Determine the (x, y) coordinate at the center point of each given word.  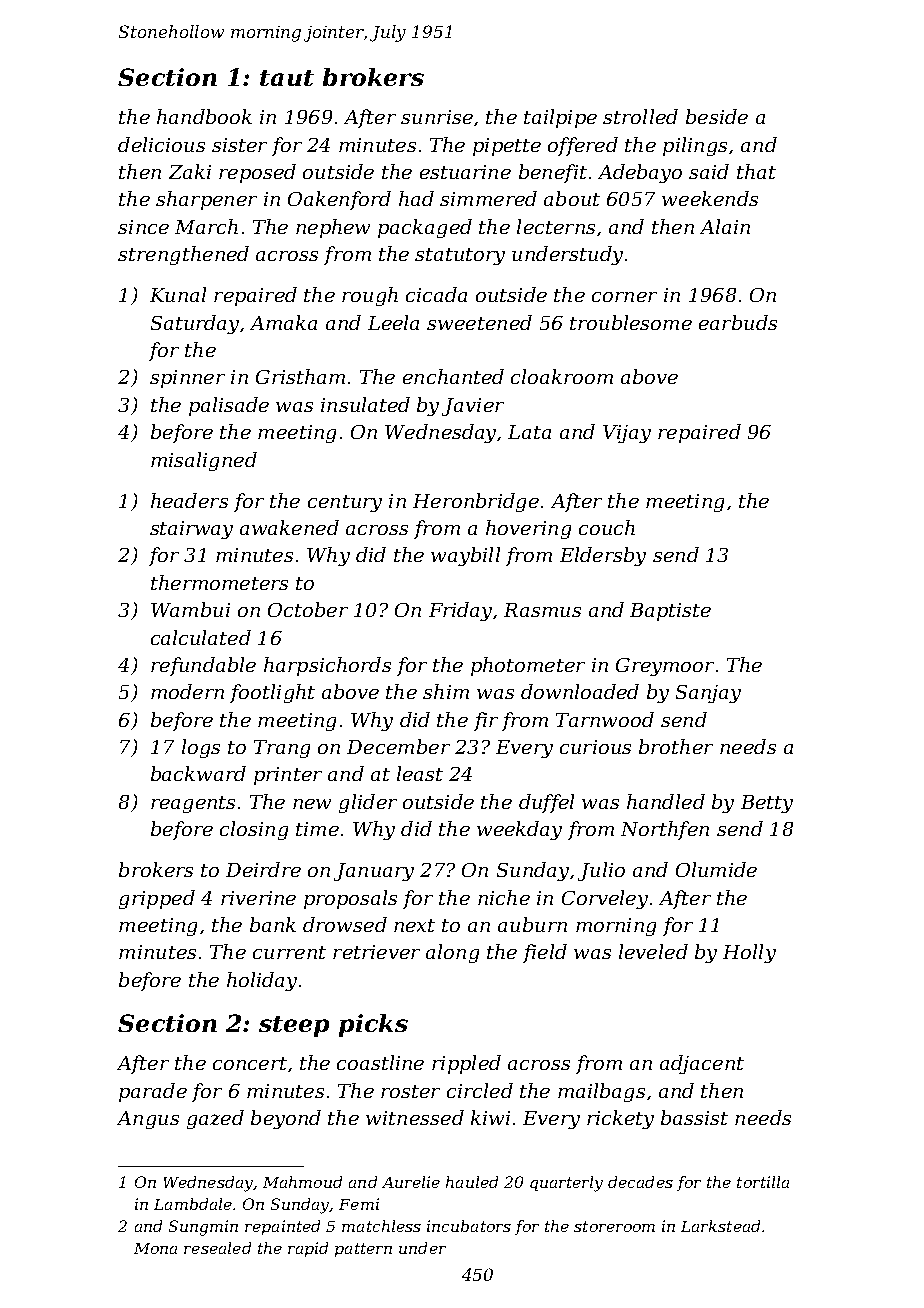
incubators (469, 1226)
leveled (653, 951)
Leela (393, 322)
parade (153, 1092)
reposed (257, 173)
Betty (767, 804)
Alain (725, 226)
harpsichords (327, 666)
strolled (640, 116)
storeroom (614, 1226)
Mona (155, 1248)
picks (373, 1025)
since (143, 227)
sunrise (437, 117)
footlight (272, 693)
